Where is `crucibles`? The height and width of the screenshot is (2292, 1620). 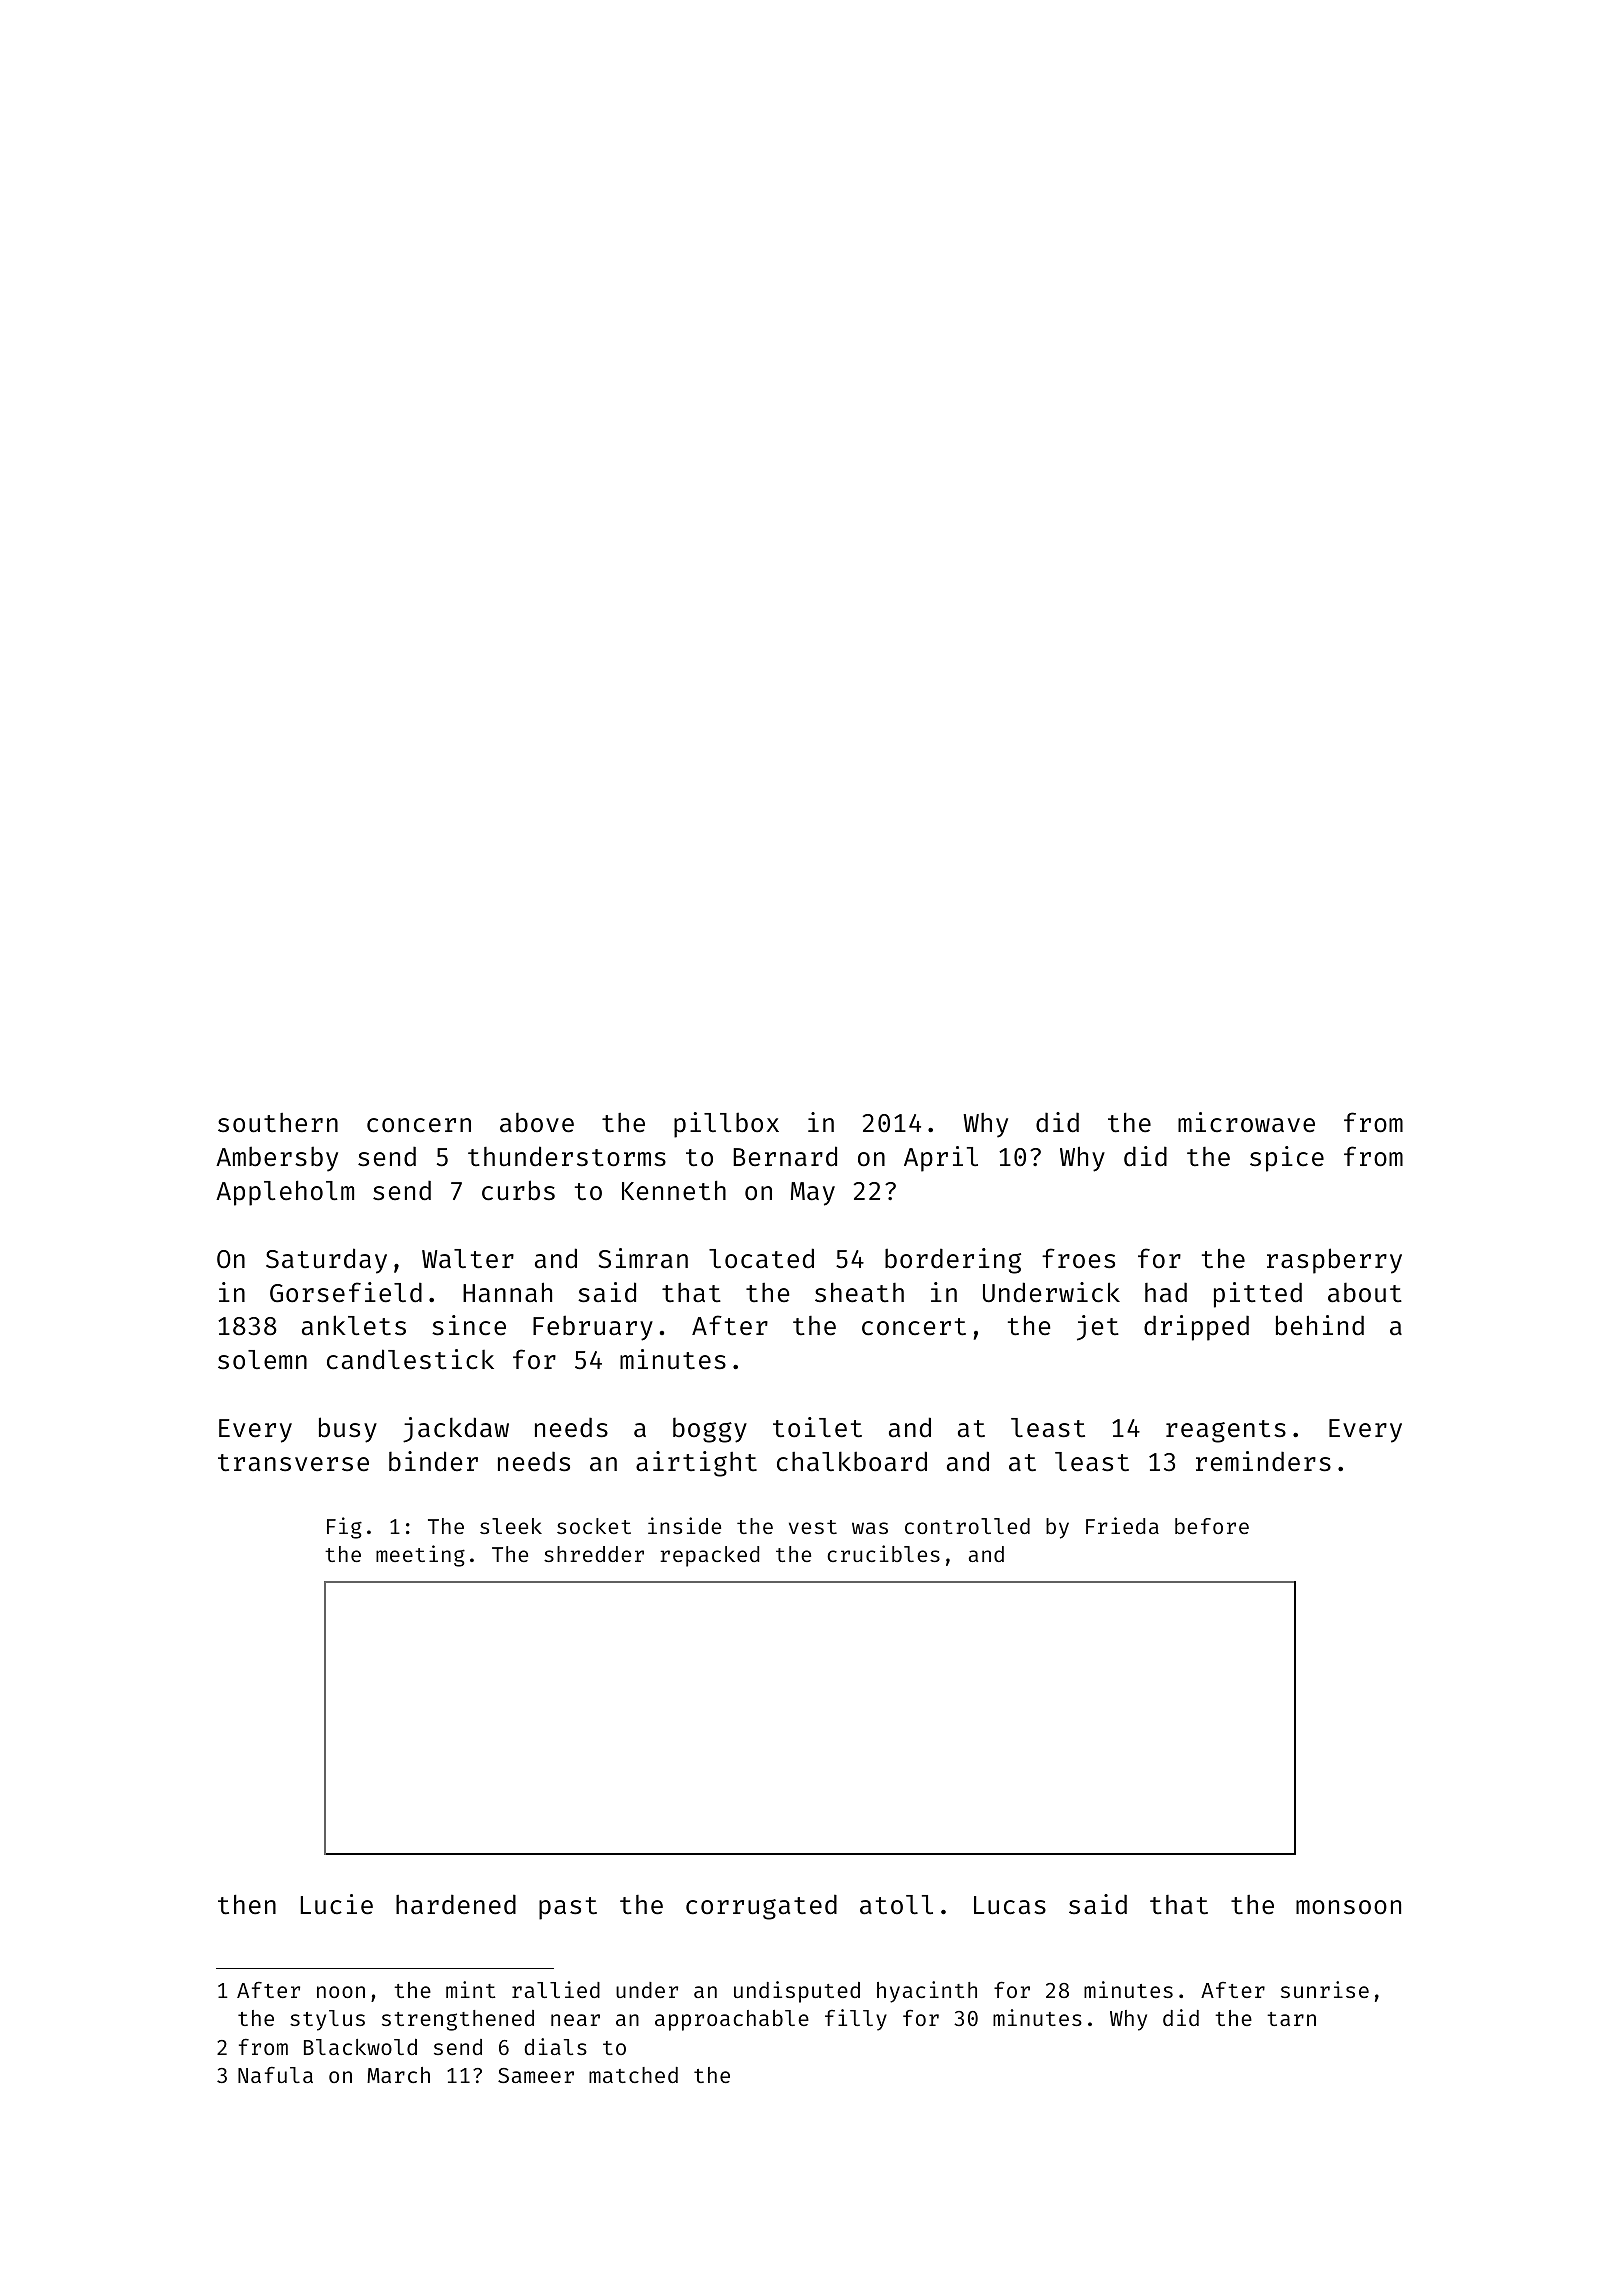
crucibles is located at coordinates (883, 1553).
